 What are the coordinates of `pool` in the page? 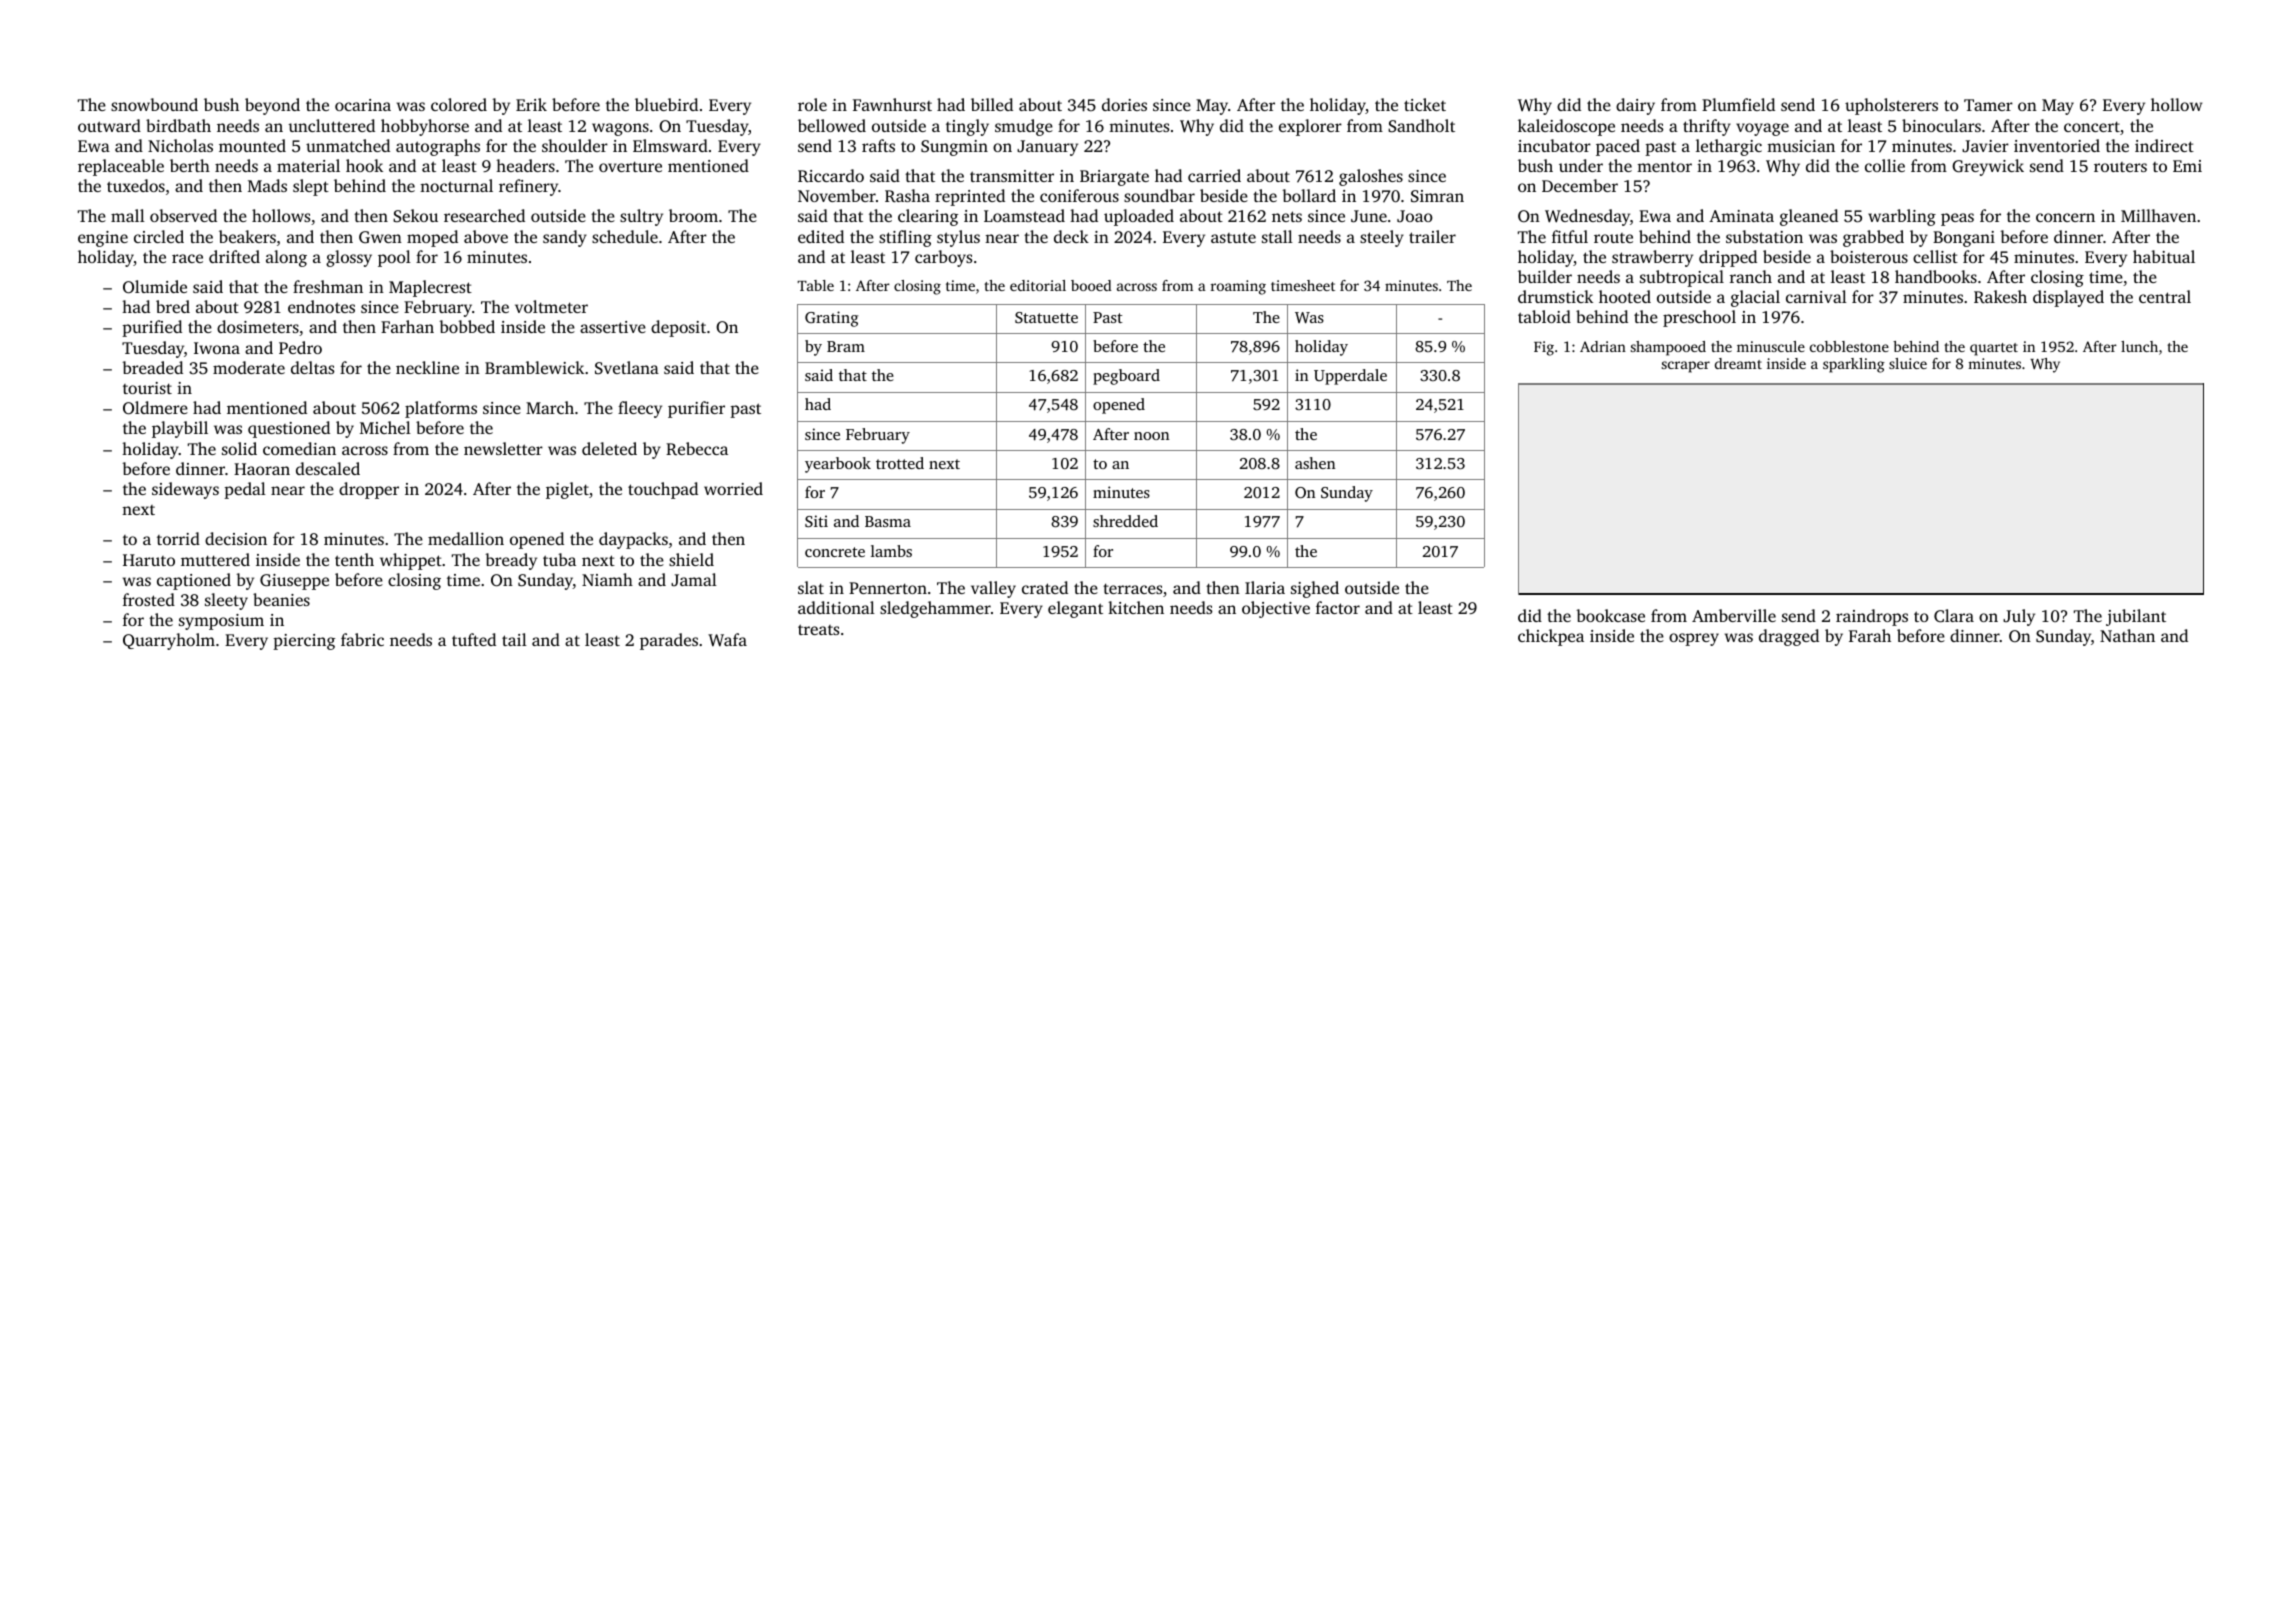 It's located at (394, 258).
